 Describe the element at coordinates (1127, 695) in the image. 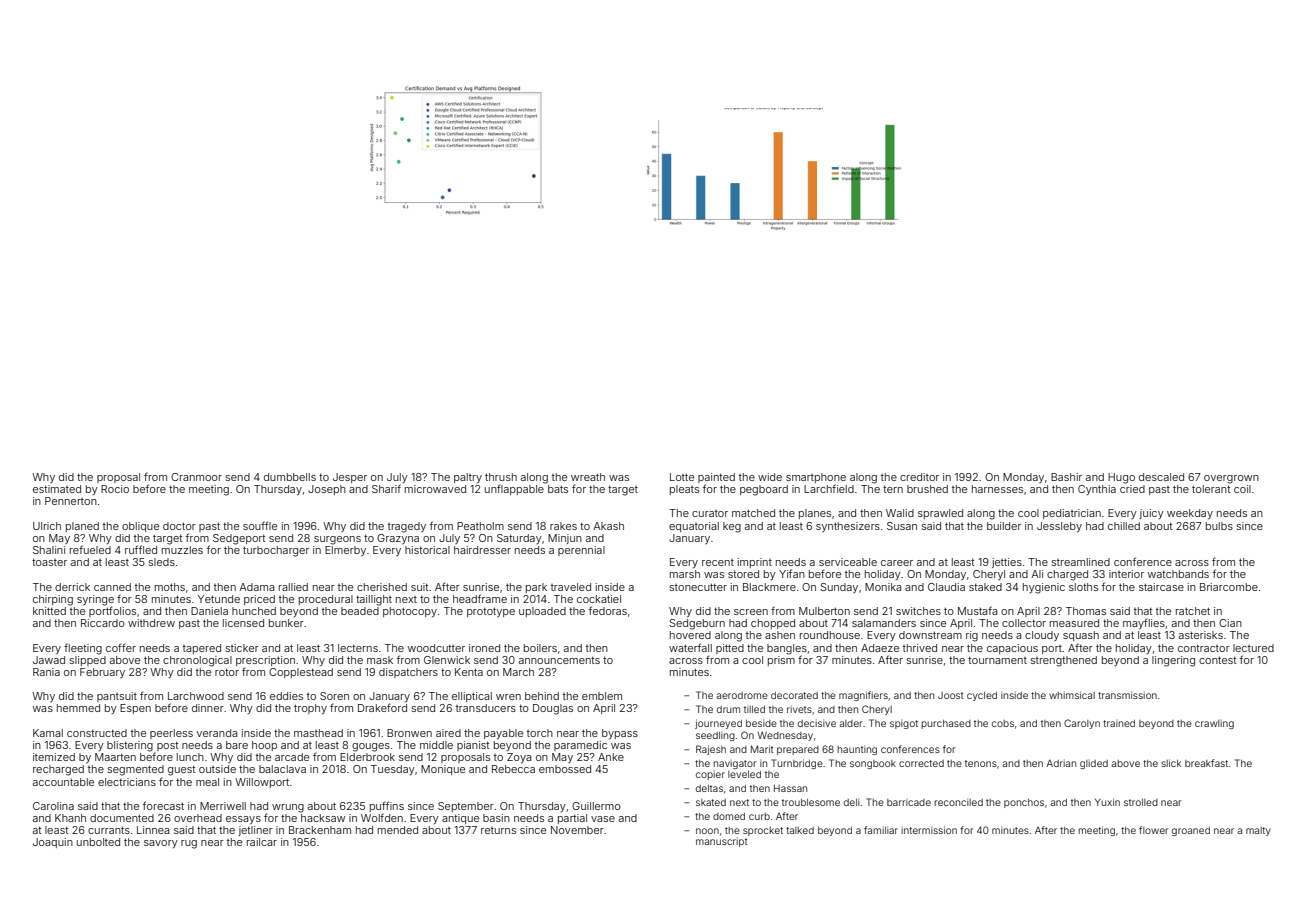

I see `transmission` at that location.
